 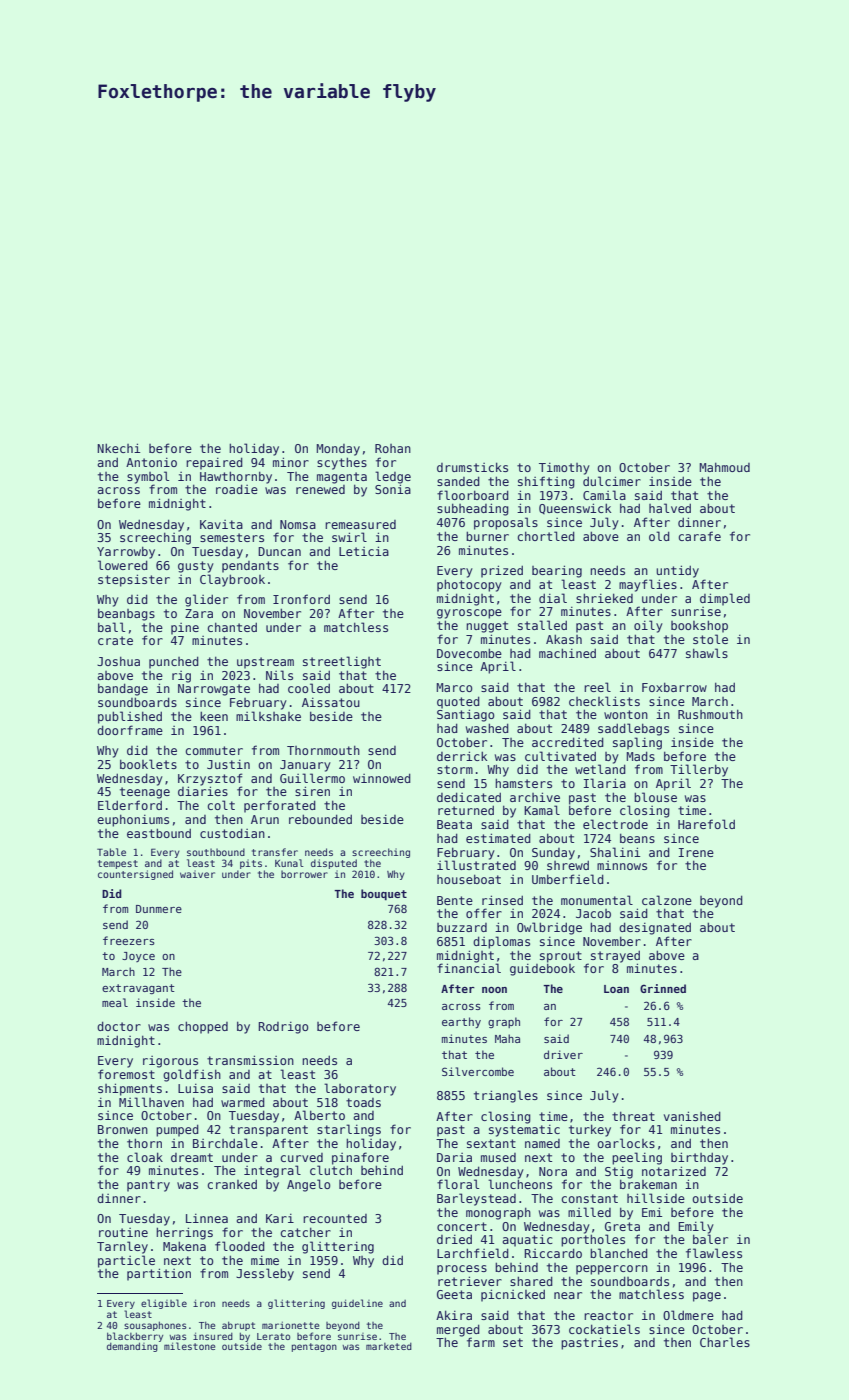 What do you see at coordinates (725, 1342) in the screenshot?
I see `Charles` at bounding box center [725, 1342].
